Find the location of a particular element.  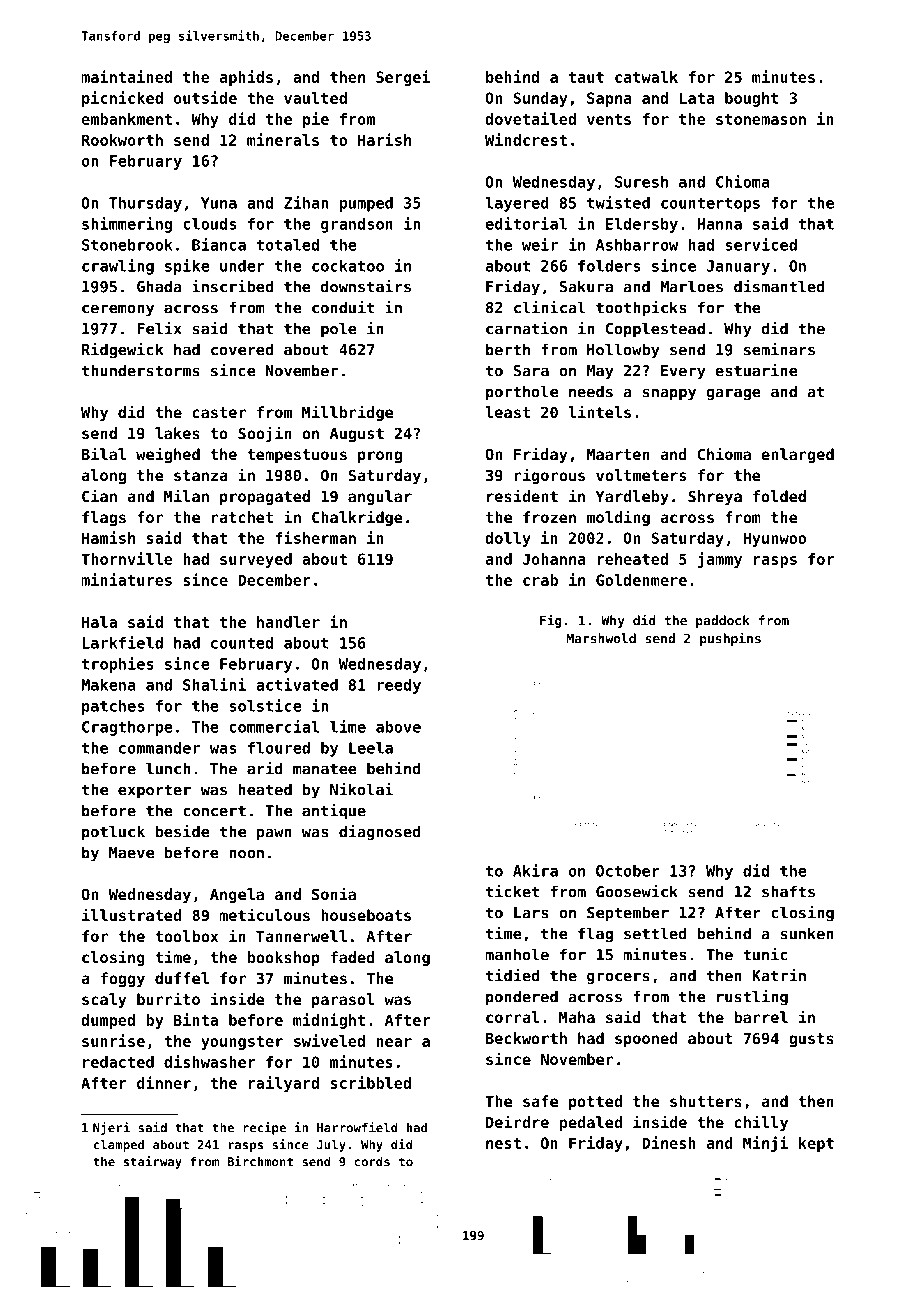

reedy is located at coordinates (399, 686).
